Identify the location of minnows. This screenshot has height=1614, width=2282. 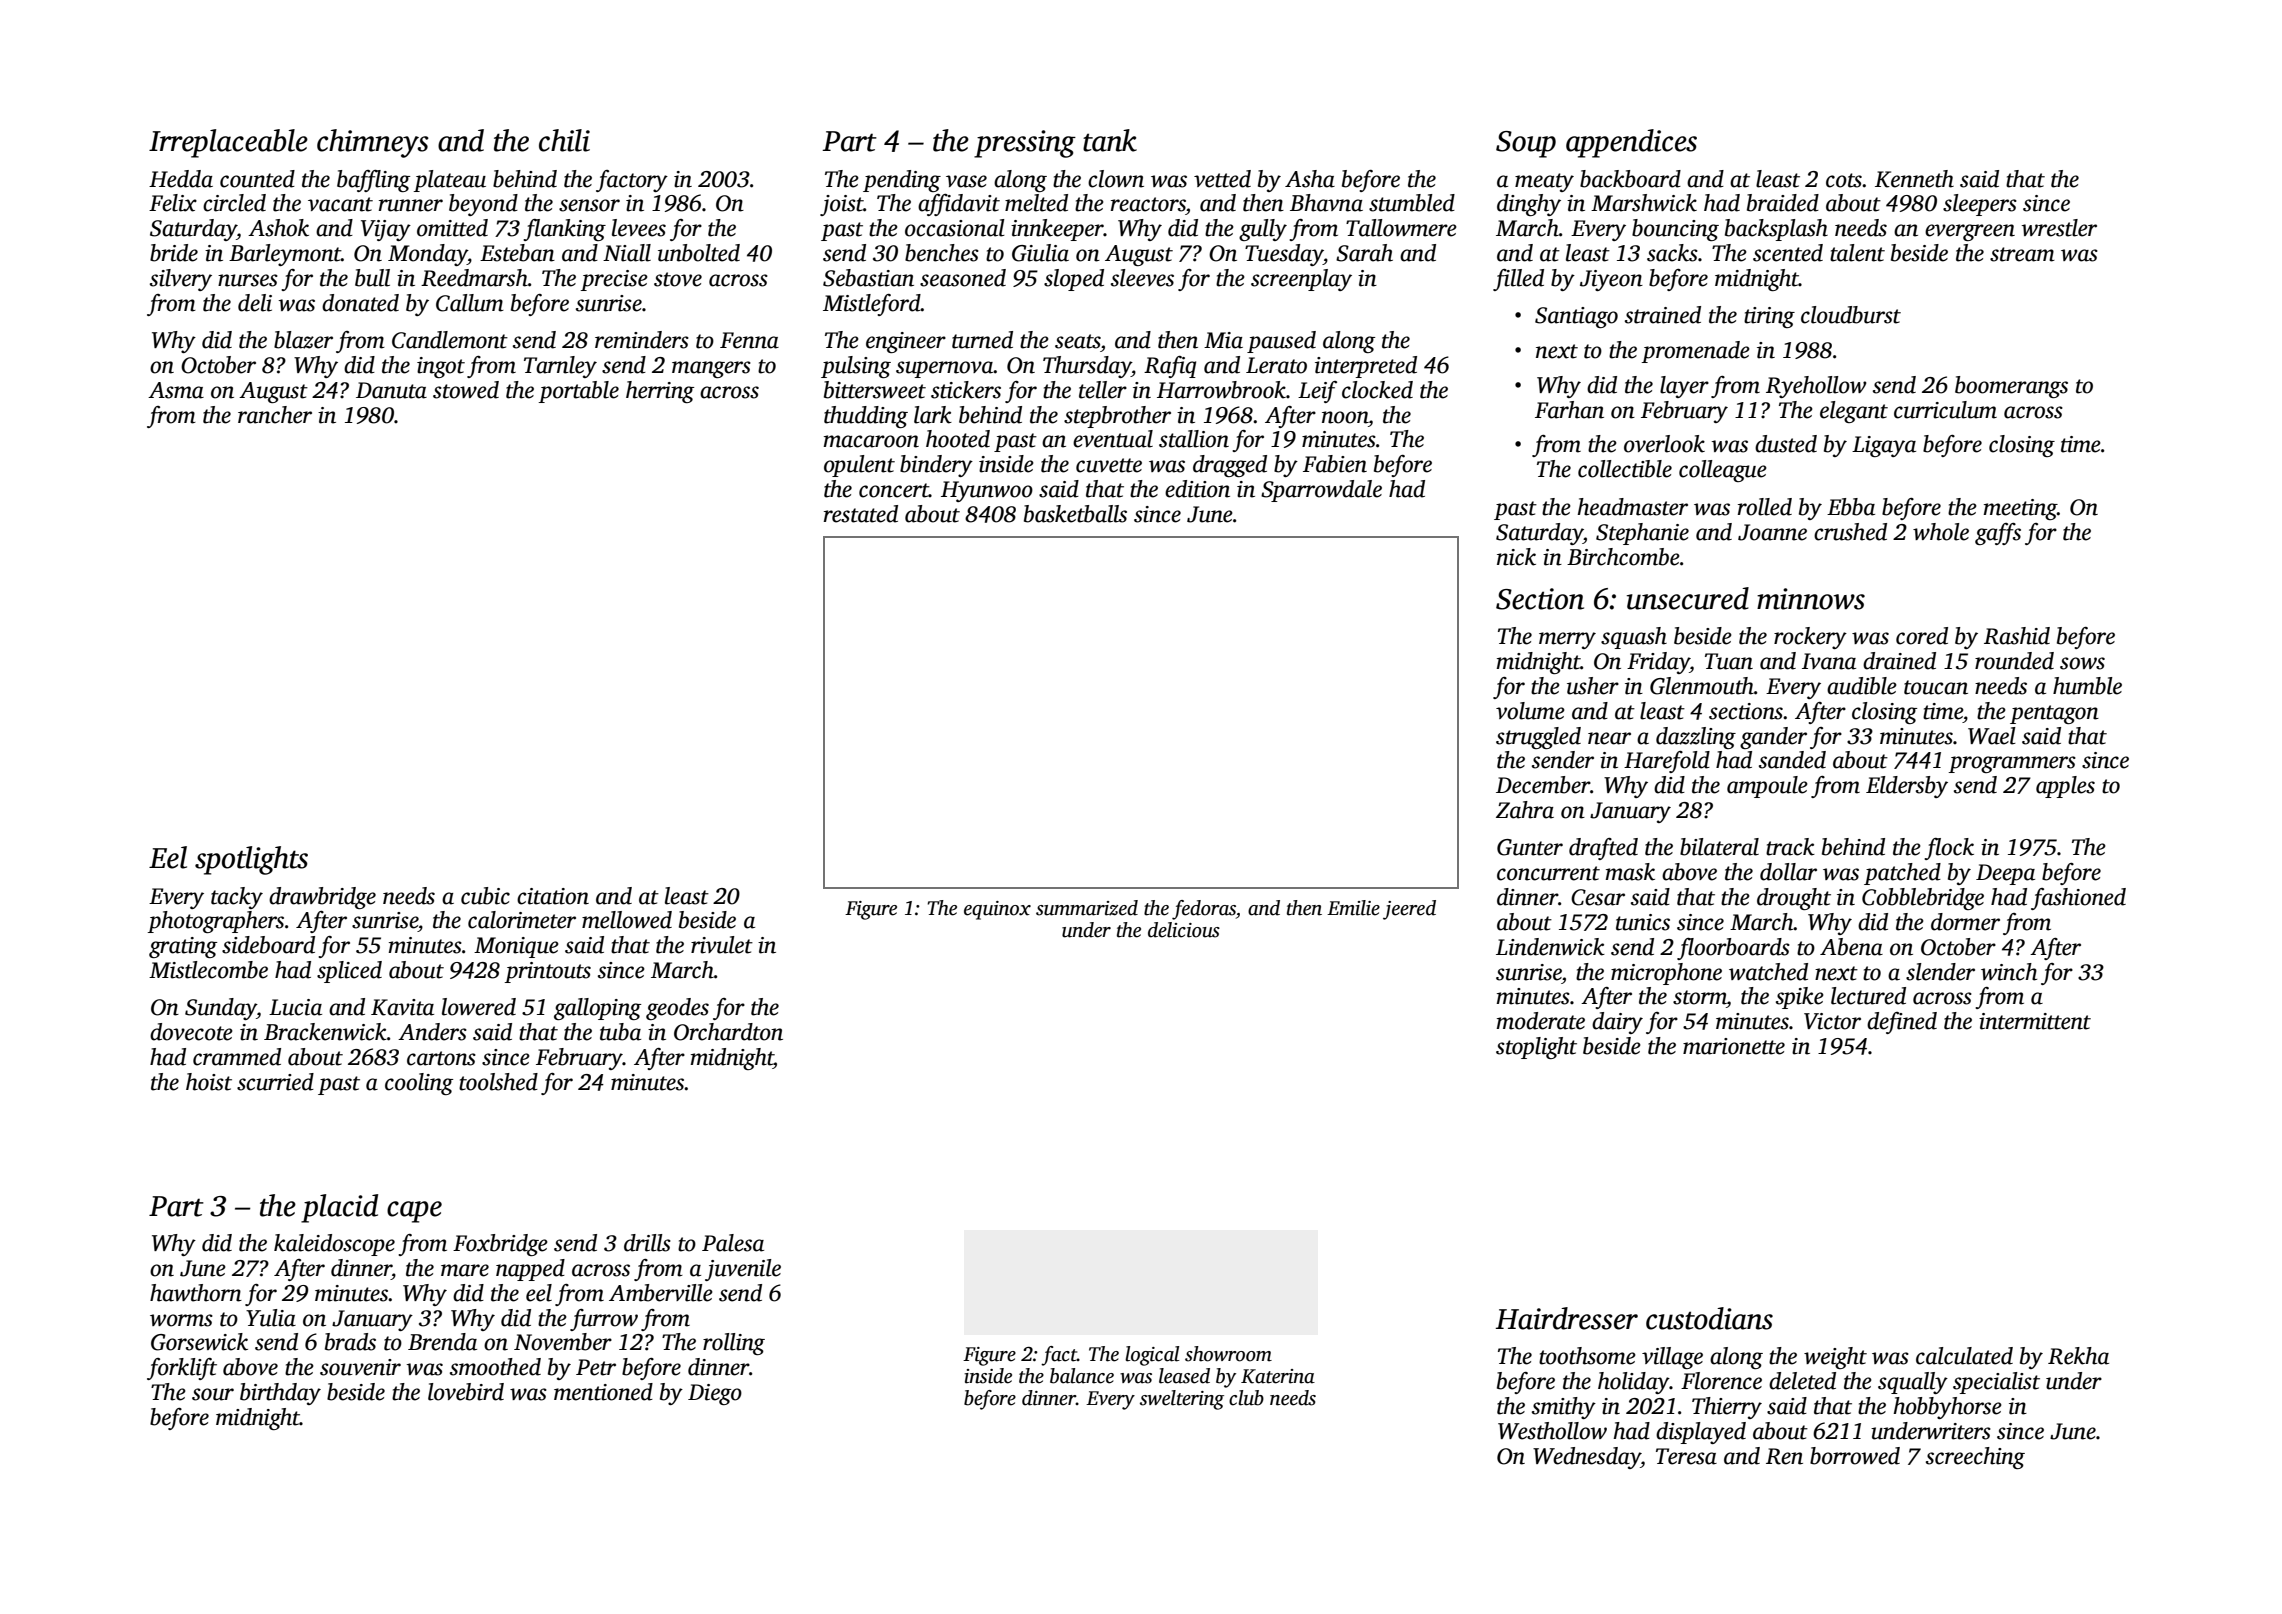
(1811, 599).
